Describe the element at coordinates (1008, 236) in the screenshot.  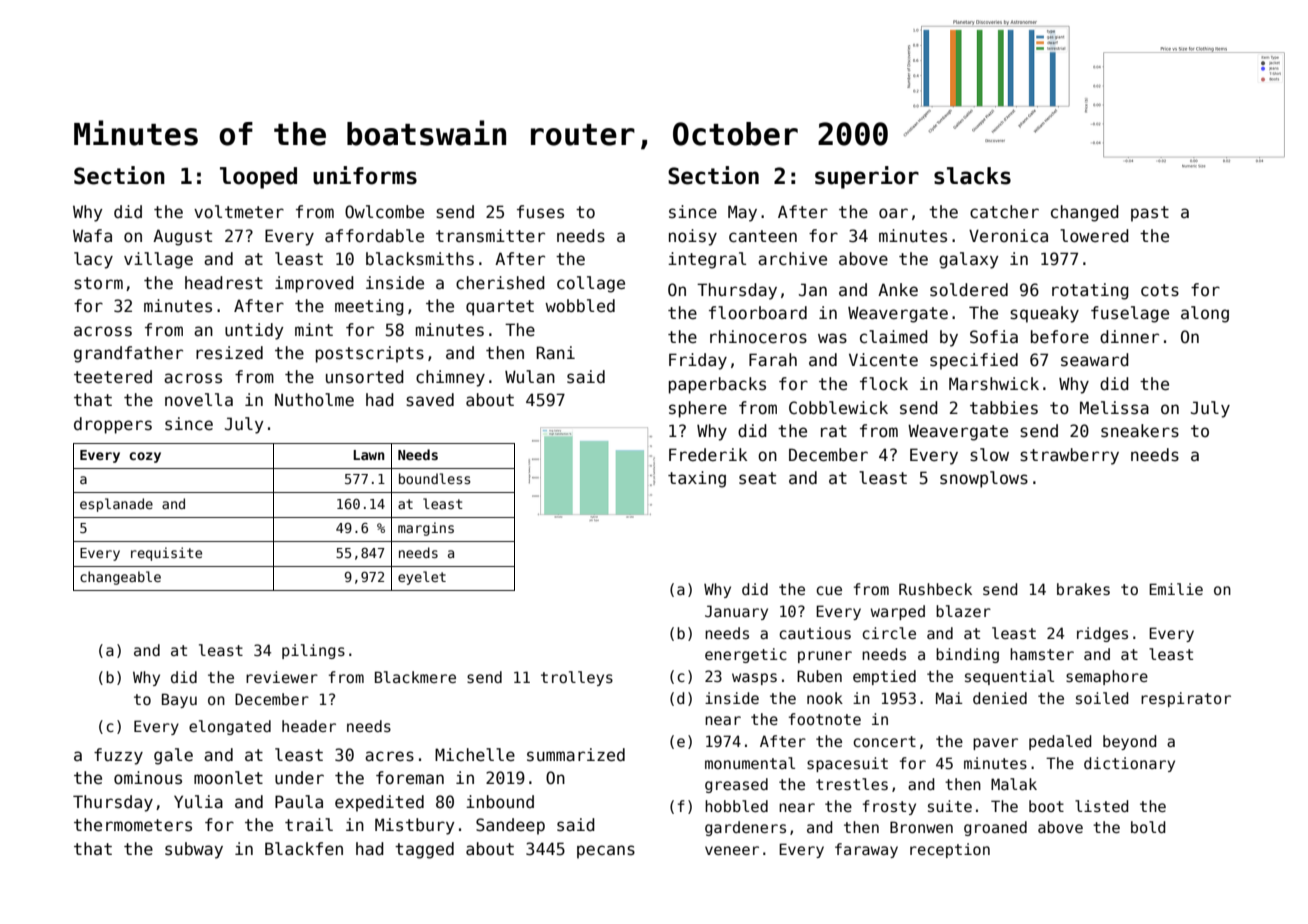
I see `Veronica` at that location.
